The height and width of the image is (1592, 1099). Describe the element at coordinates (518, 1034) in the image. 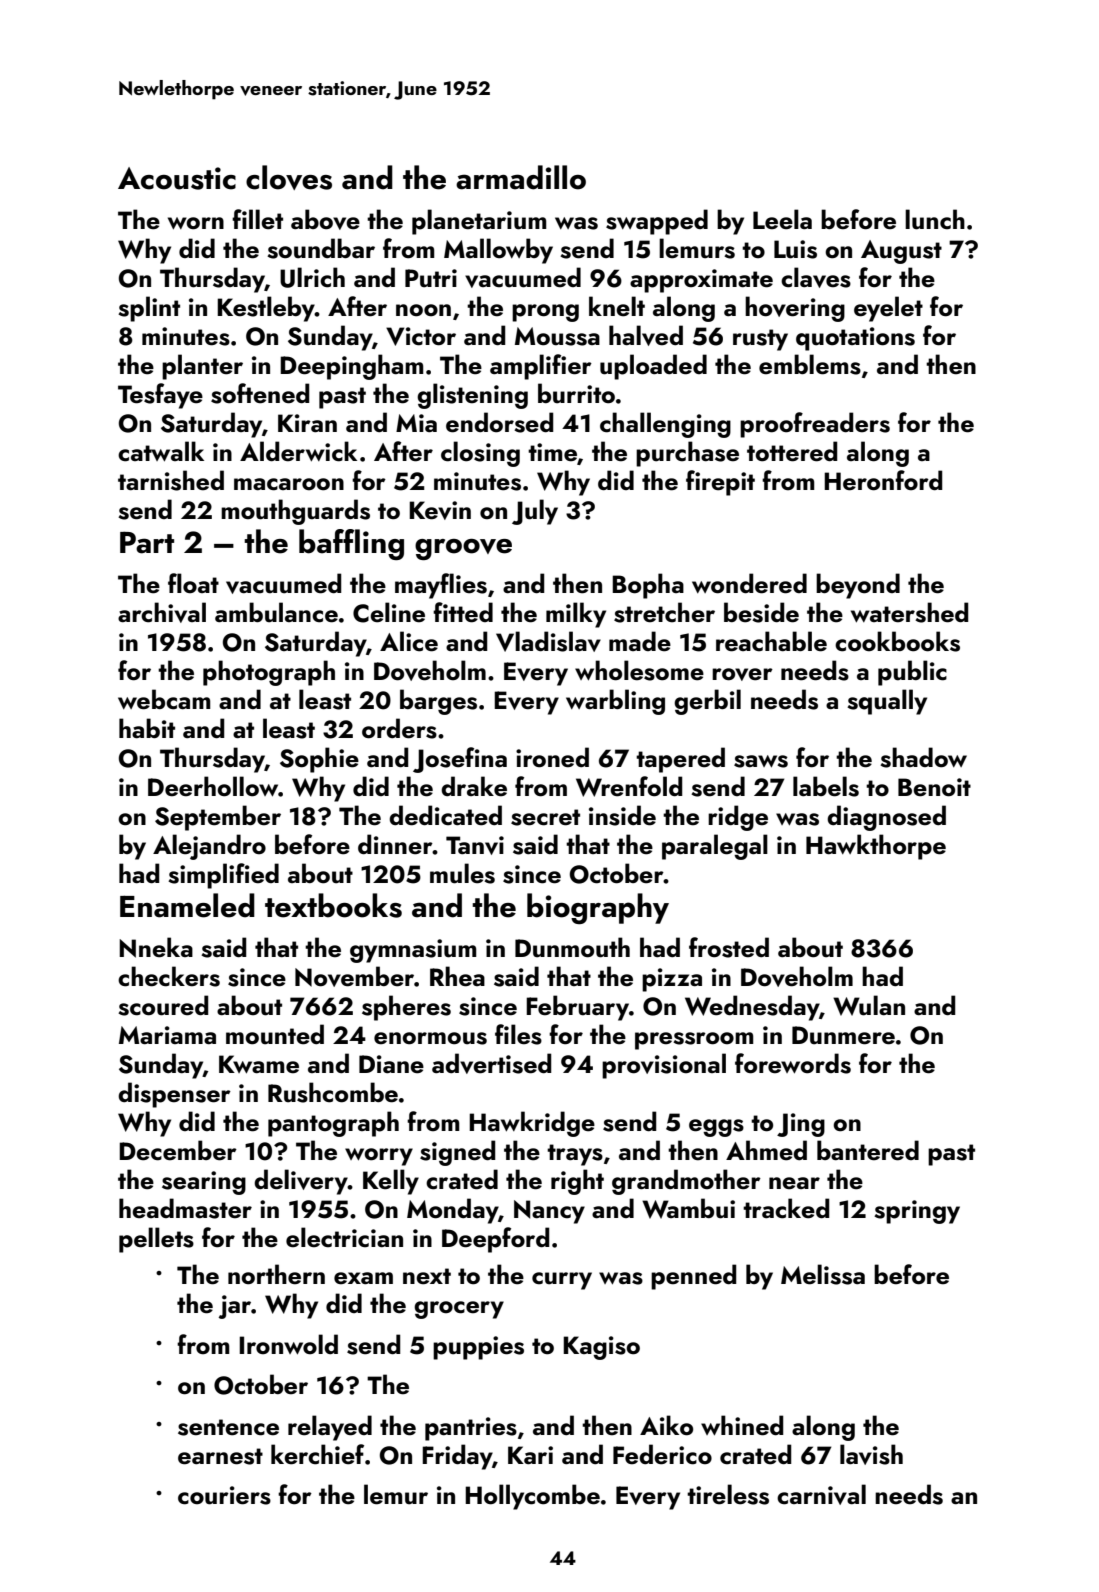

I see `files` at that location.
